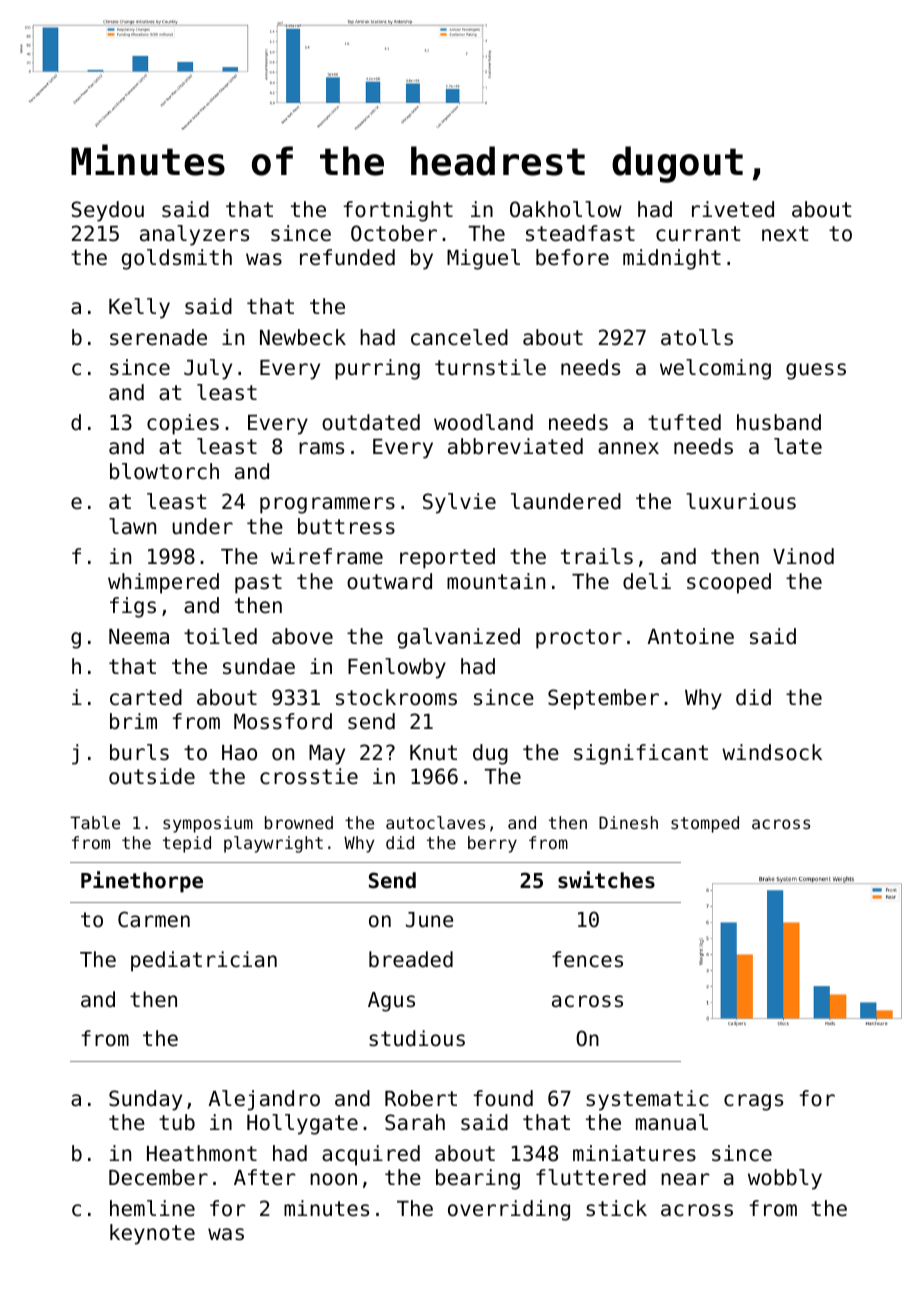  What do you see at coordinates (616, 1208) in the document?
I see `stick` at bounding box center [616, 1208].
